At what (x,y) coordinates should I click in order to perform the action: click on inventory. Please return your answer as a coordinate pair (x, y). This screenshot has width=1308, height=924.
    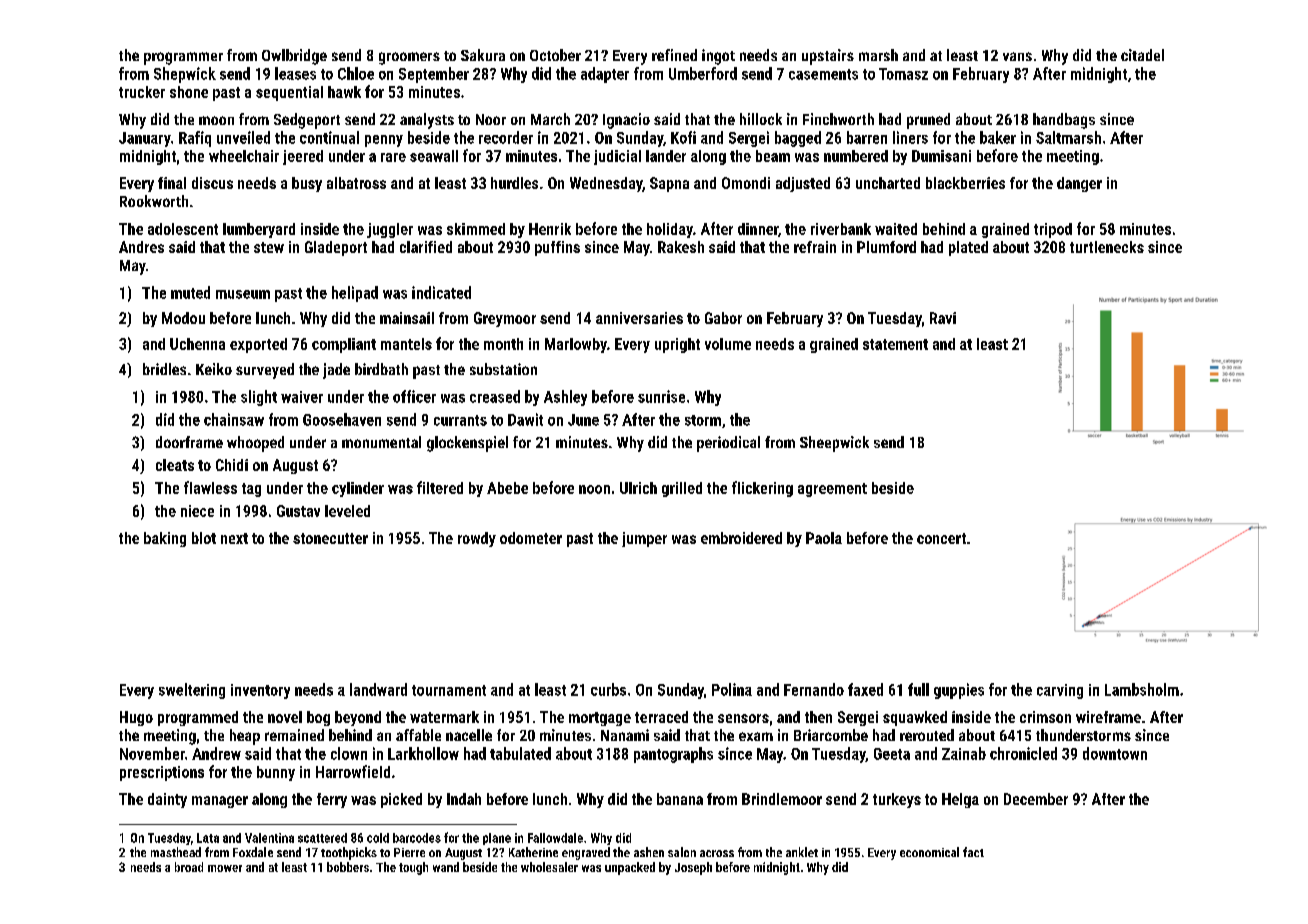
    Looking at the image, I should click on (260, 691).
